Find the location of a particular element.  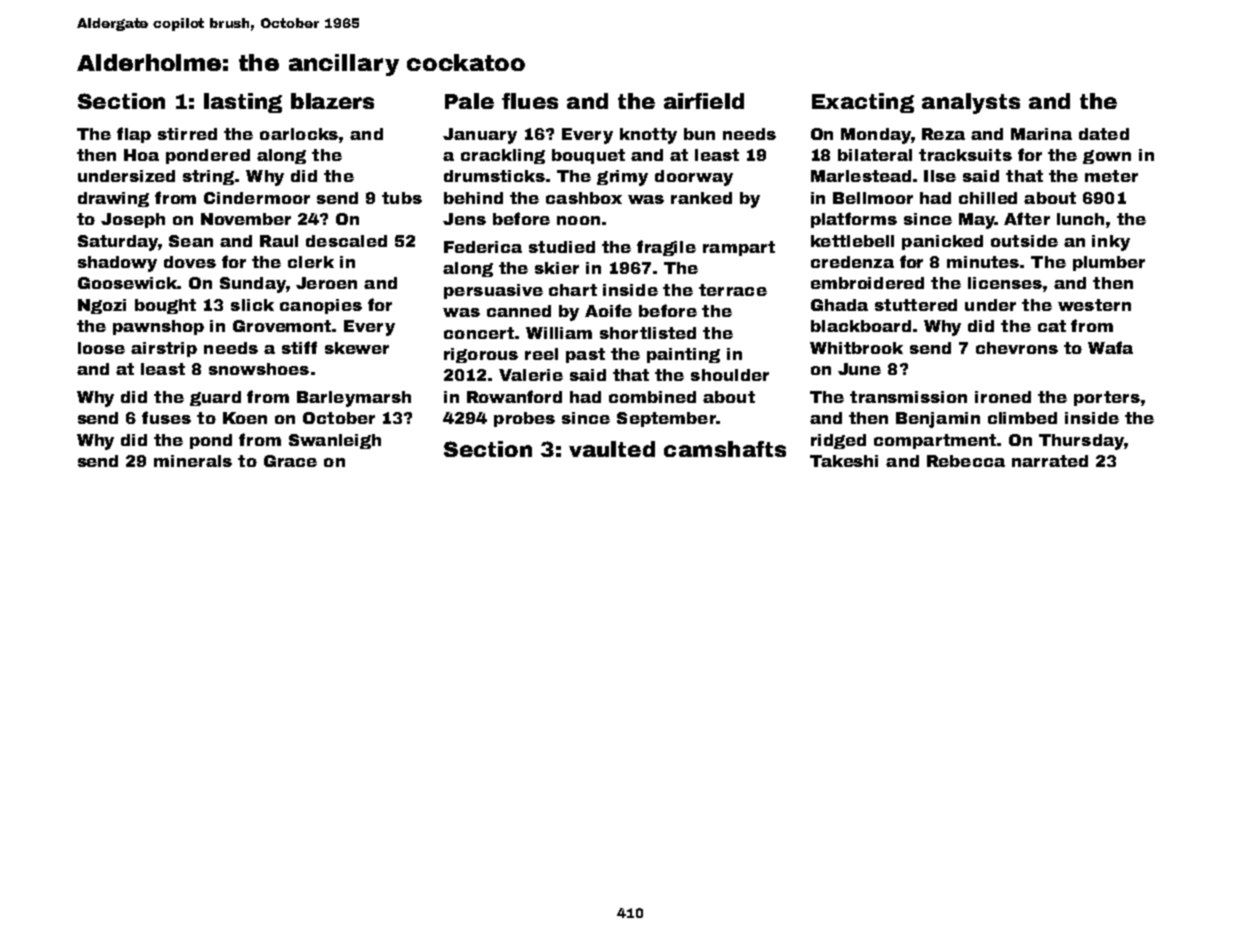

Takeshi is located at coordinates (844, 461).
